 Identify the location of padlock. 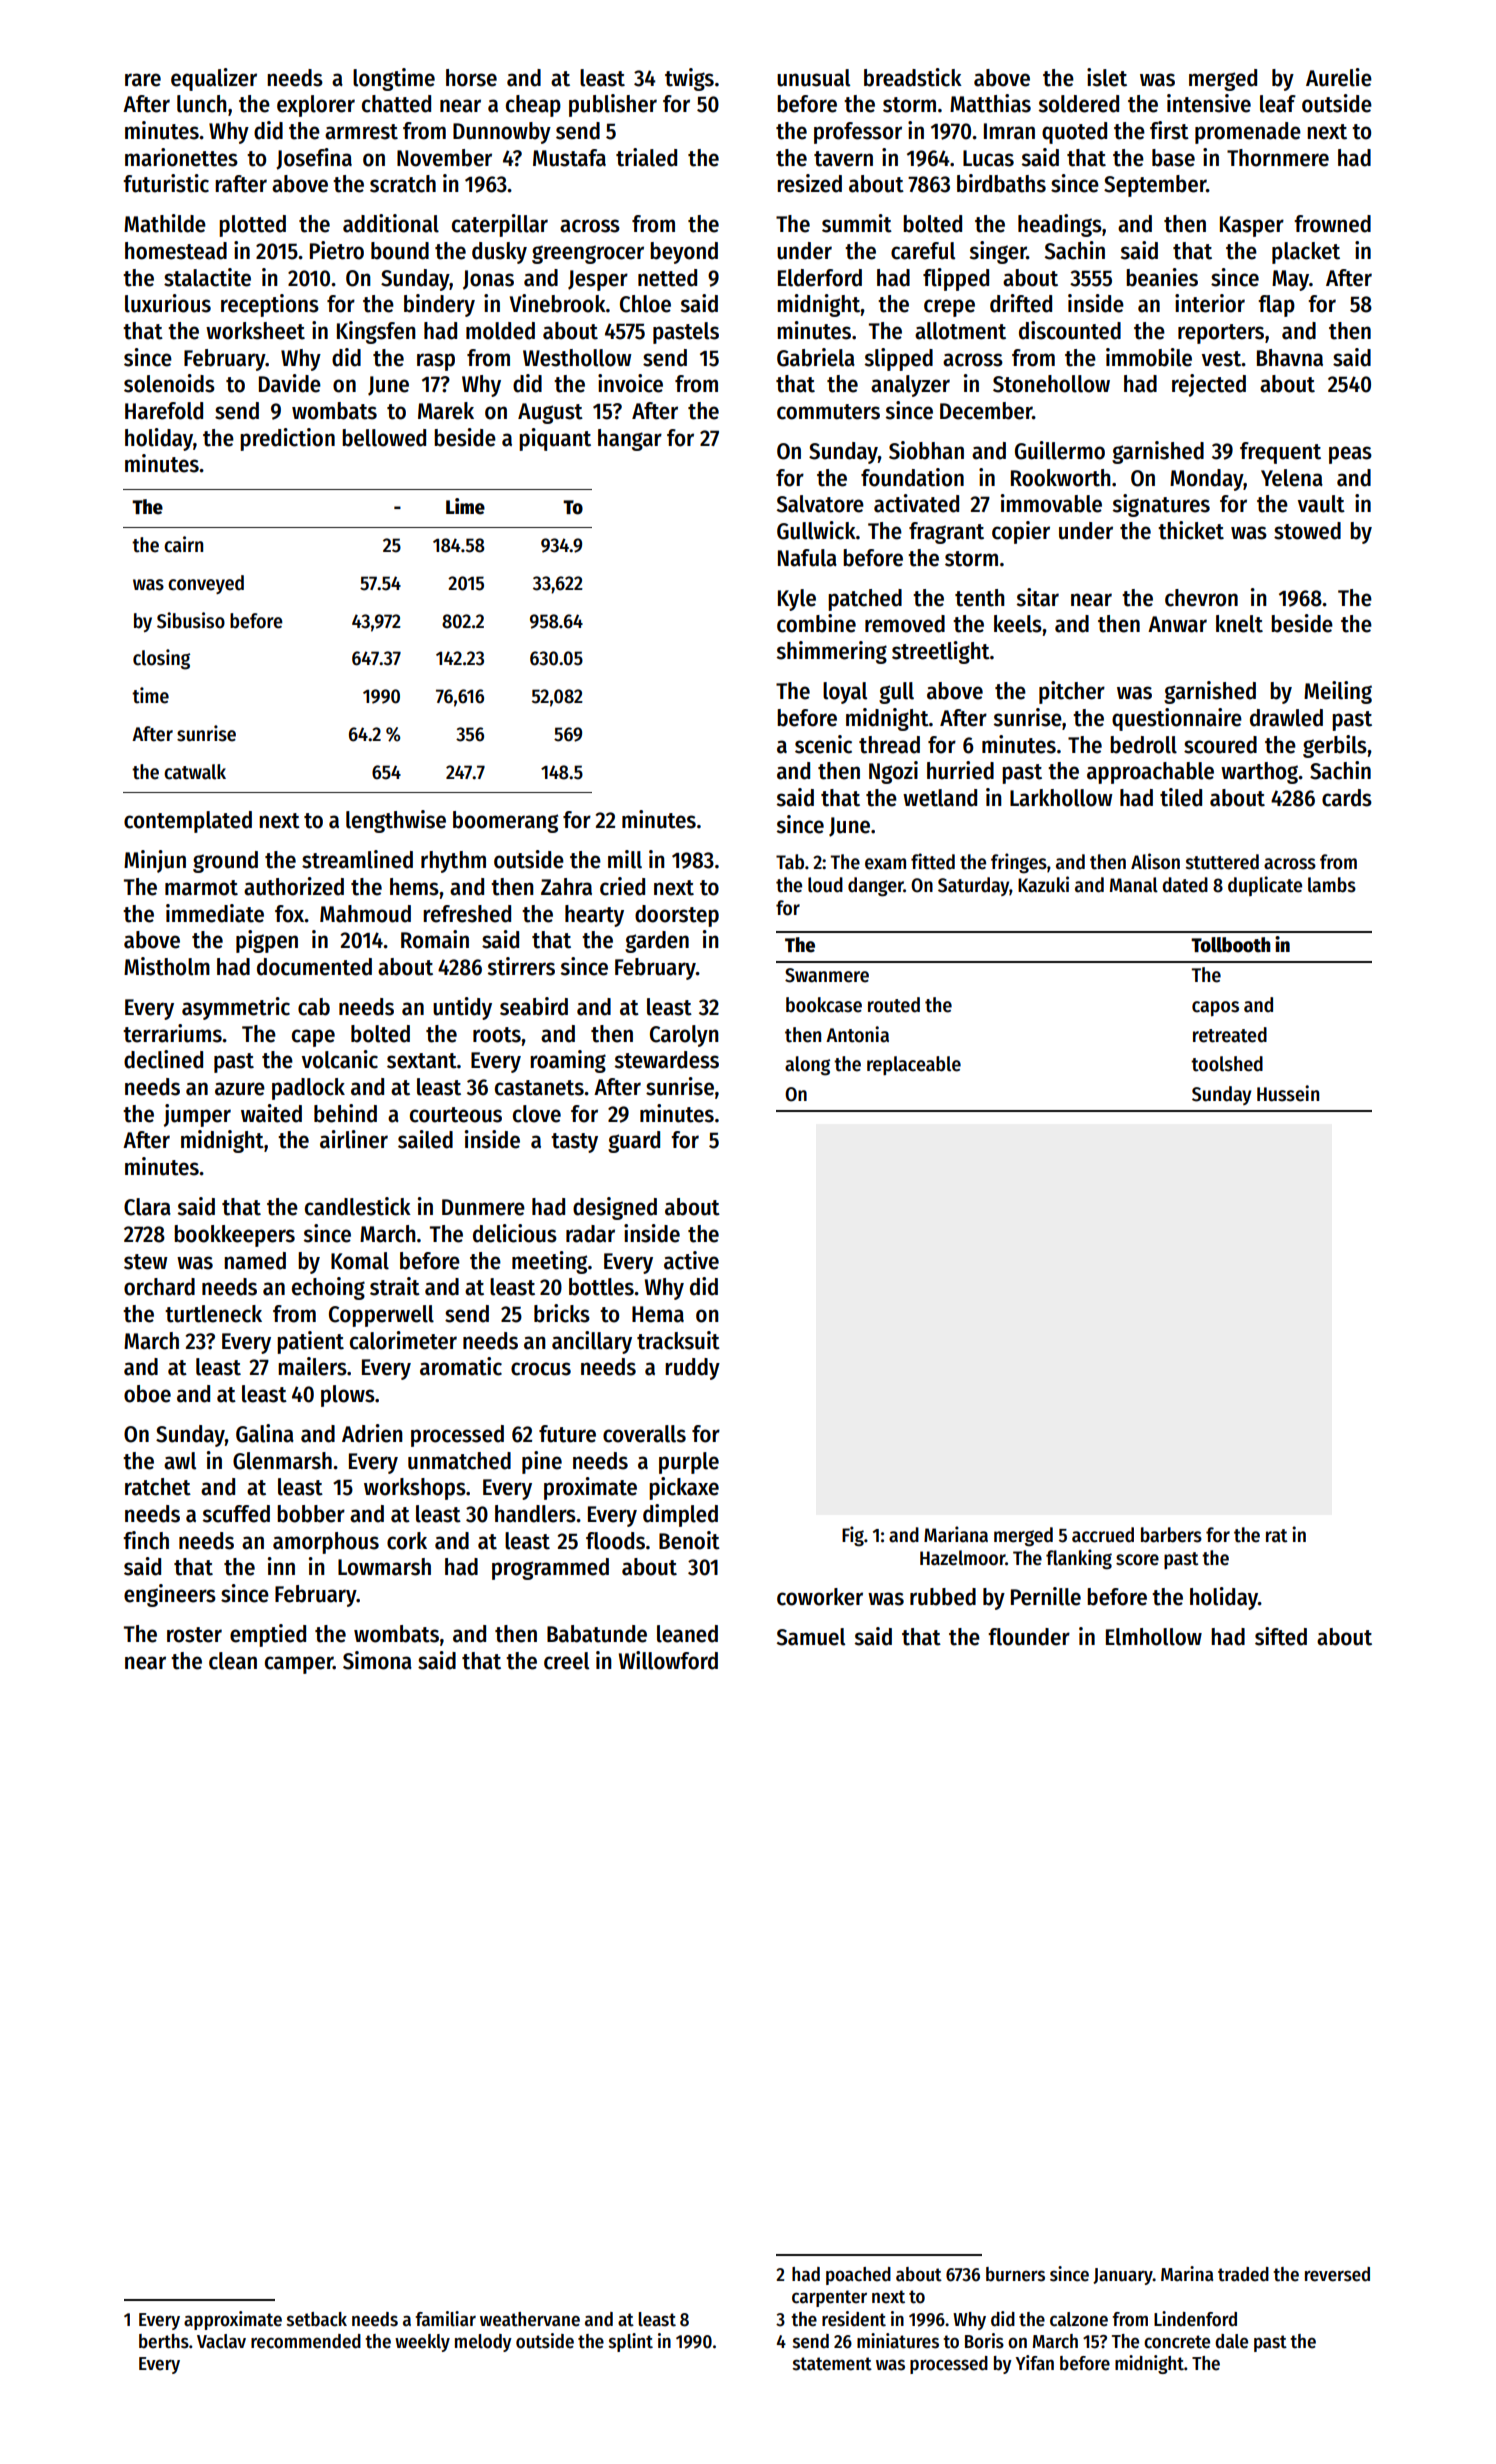
(308, 1089).
